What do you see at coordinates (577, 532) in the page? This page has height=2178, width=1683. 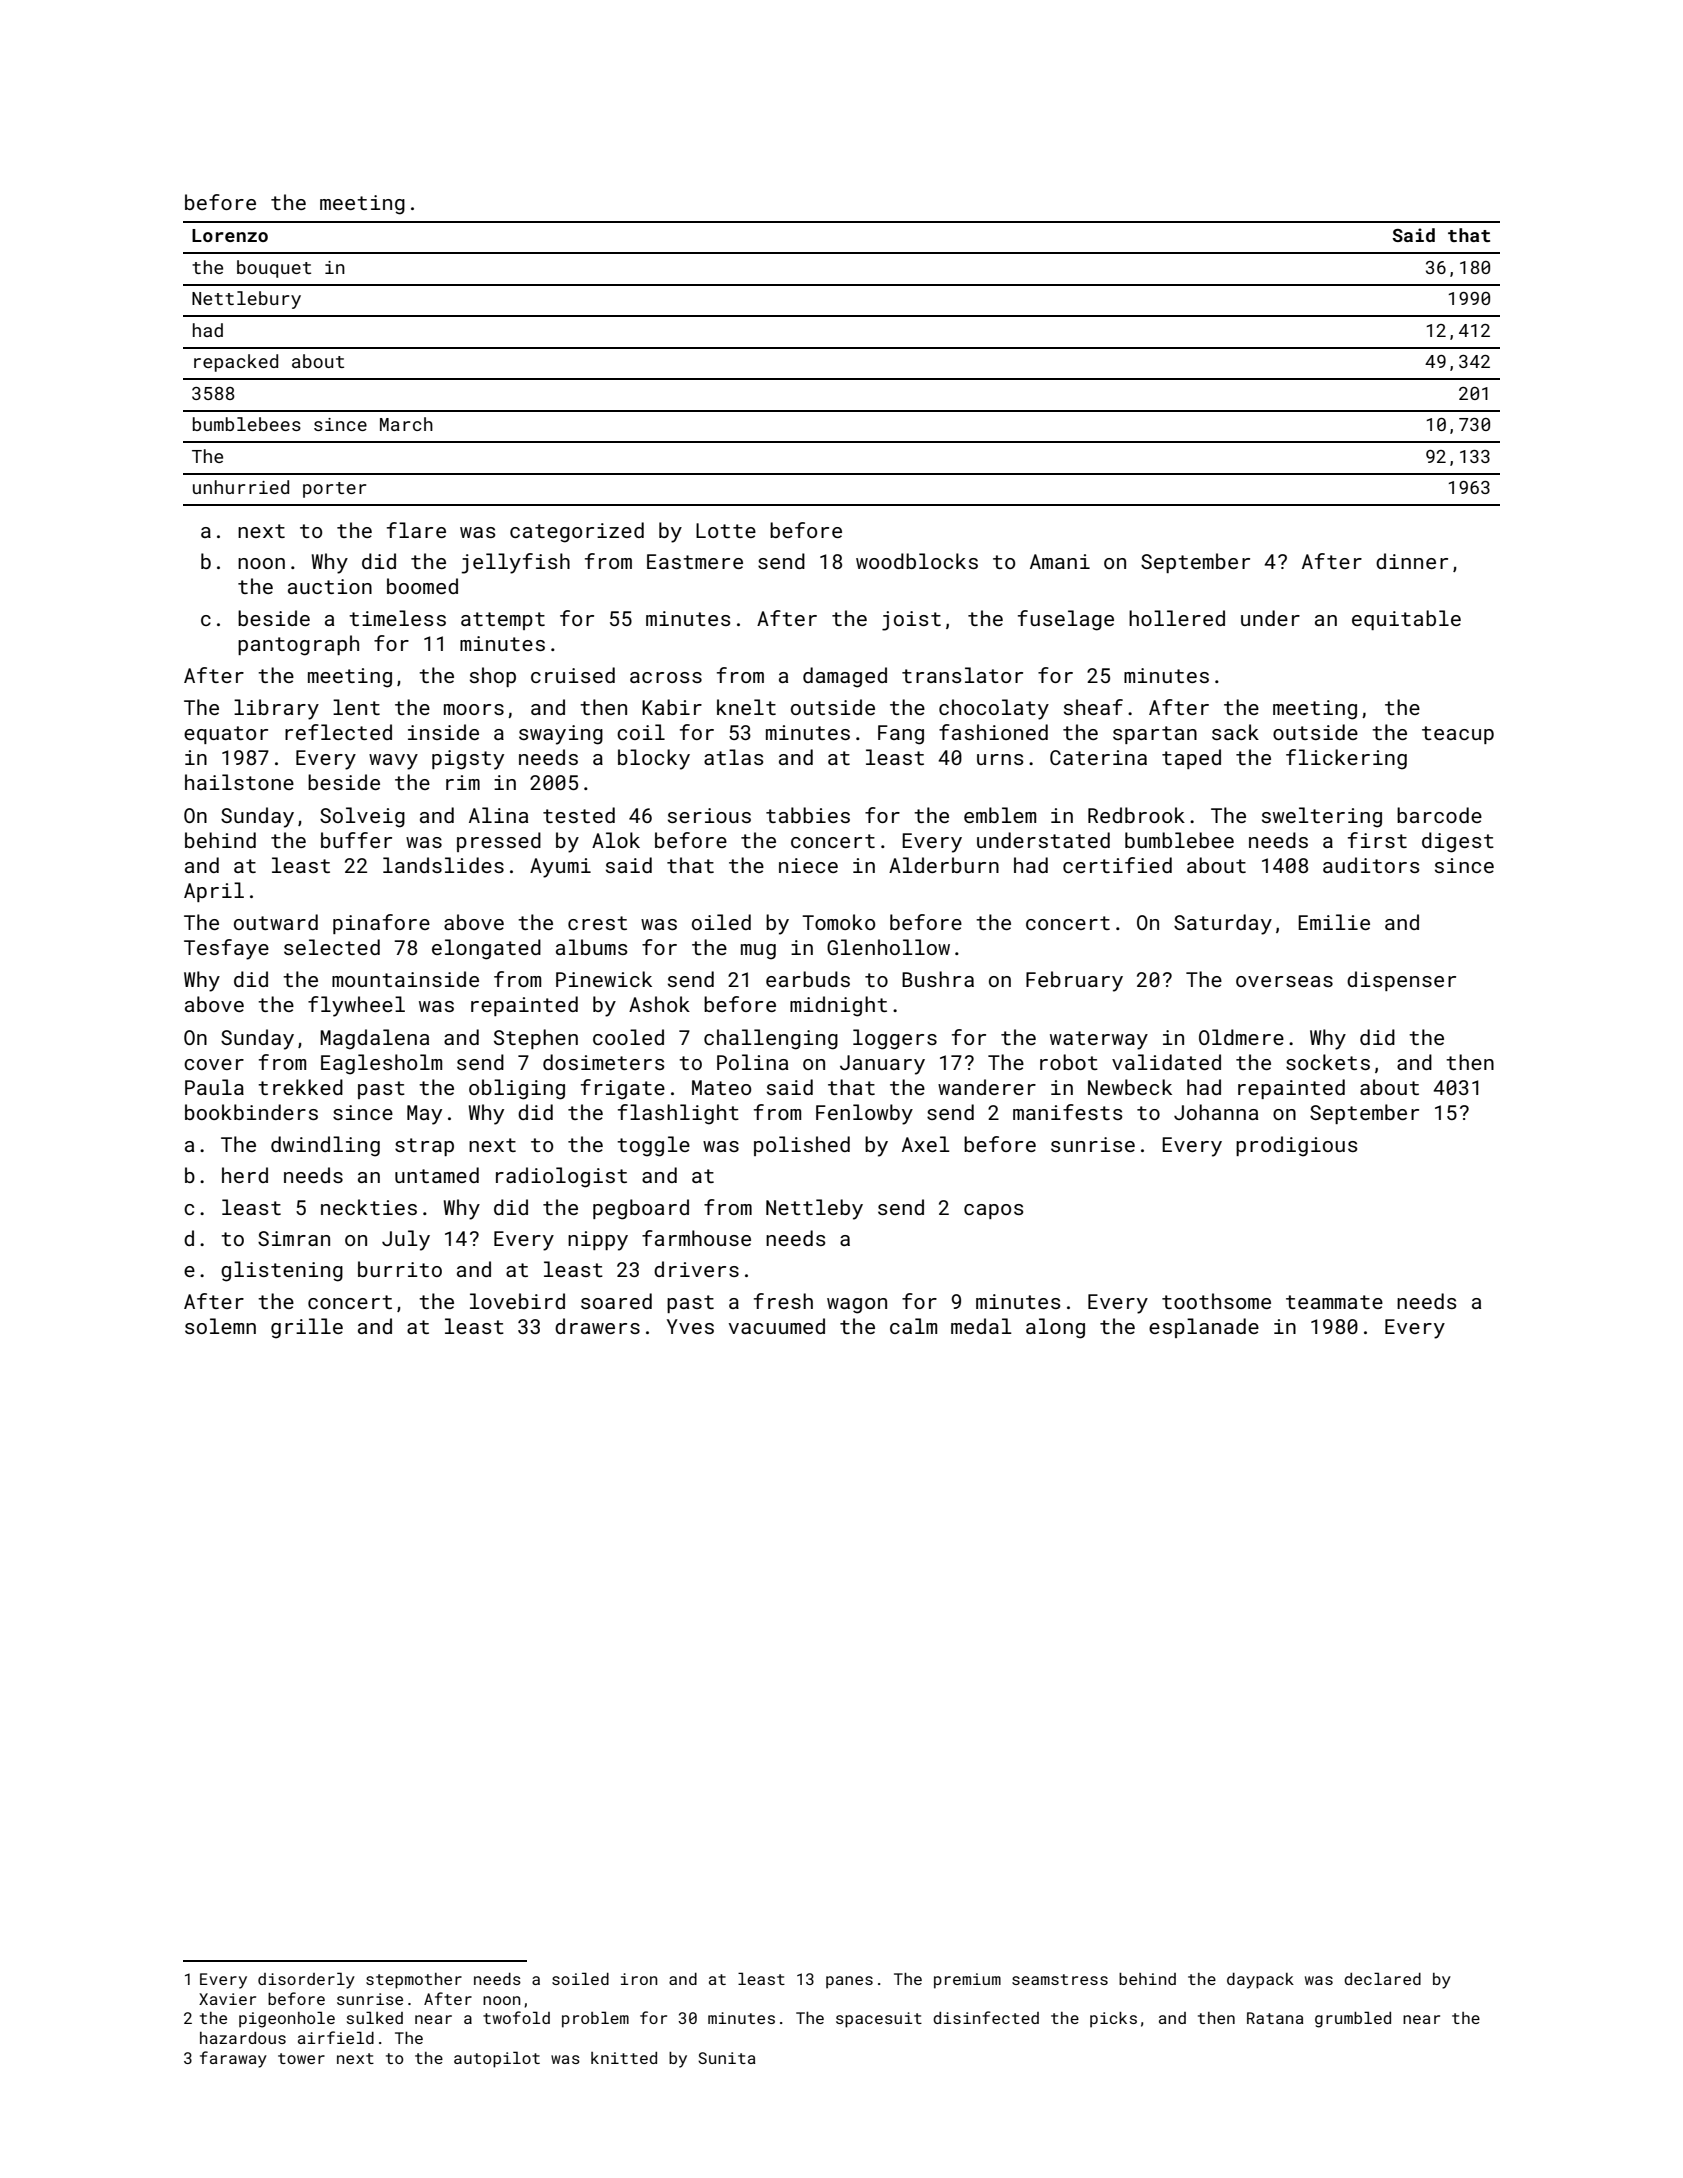 I see `categorized` at bounding box center [577, 532].
